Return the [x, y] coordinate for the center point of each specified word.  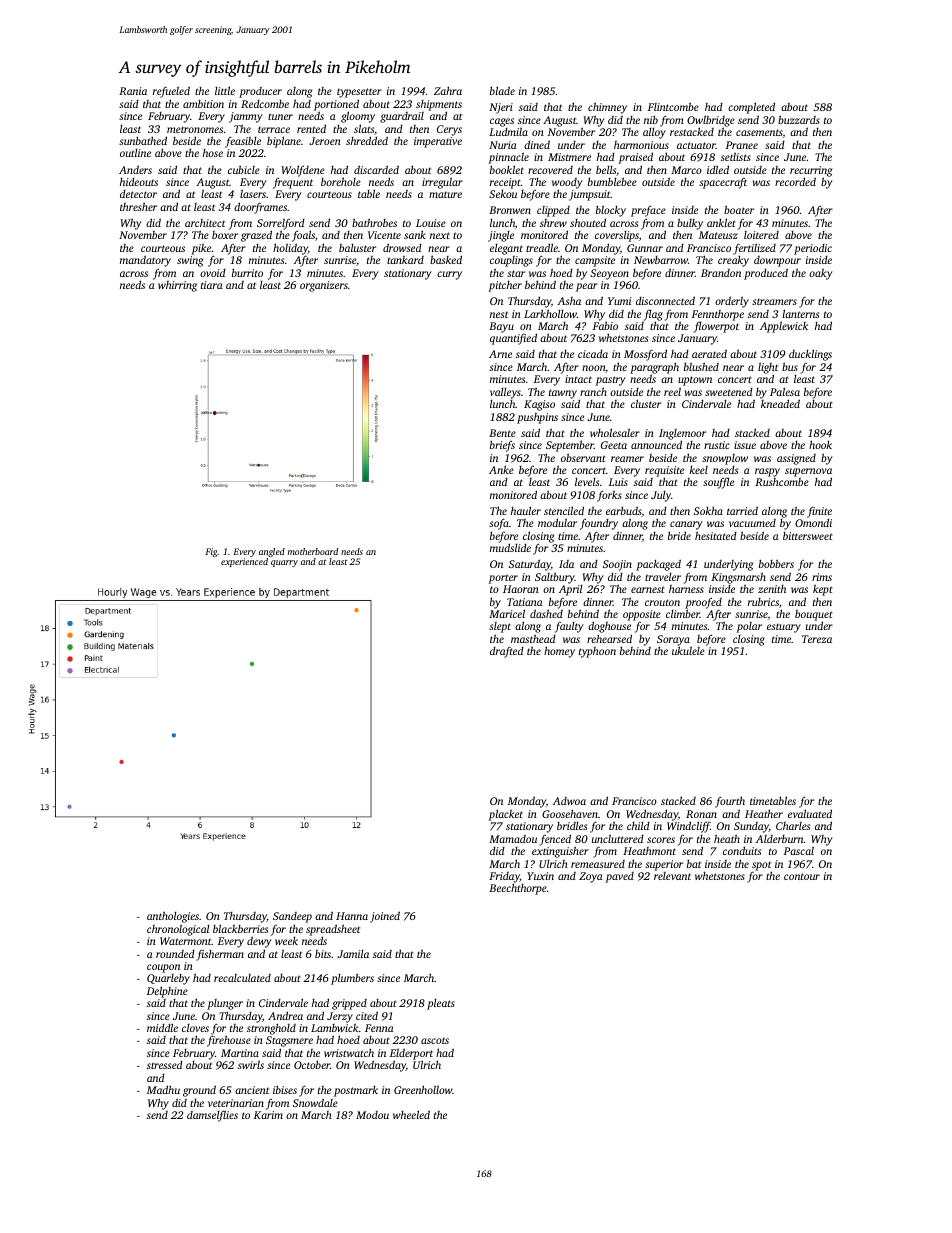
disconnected [665, 300]
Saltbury [555, 578]
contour [802, 876]
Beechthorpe [518, 889]
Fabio [605, 325]
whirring [177, 286]
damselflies [212, 1116]
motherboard [313, 551]
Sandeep [292, 917]
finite [819, 512]
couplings [511, 261]
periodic [813, 249]
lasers [253, 194]
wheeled [411, 1114]
